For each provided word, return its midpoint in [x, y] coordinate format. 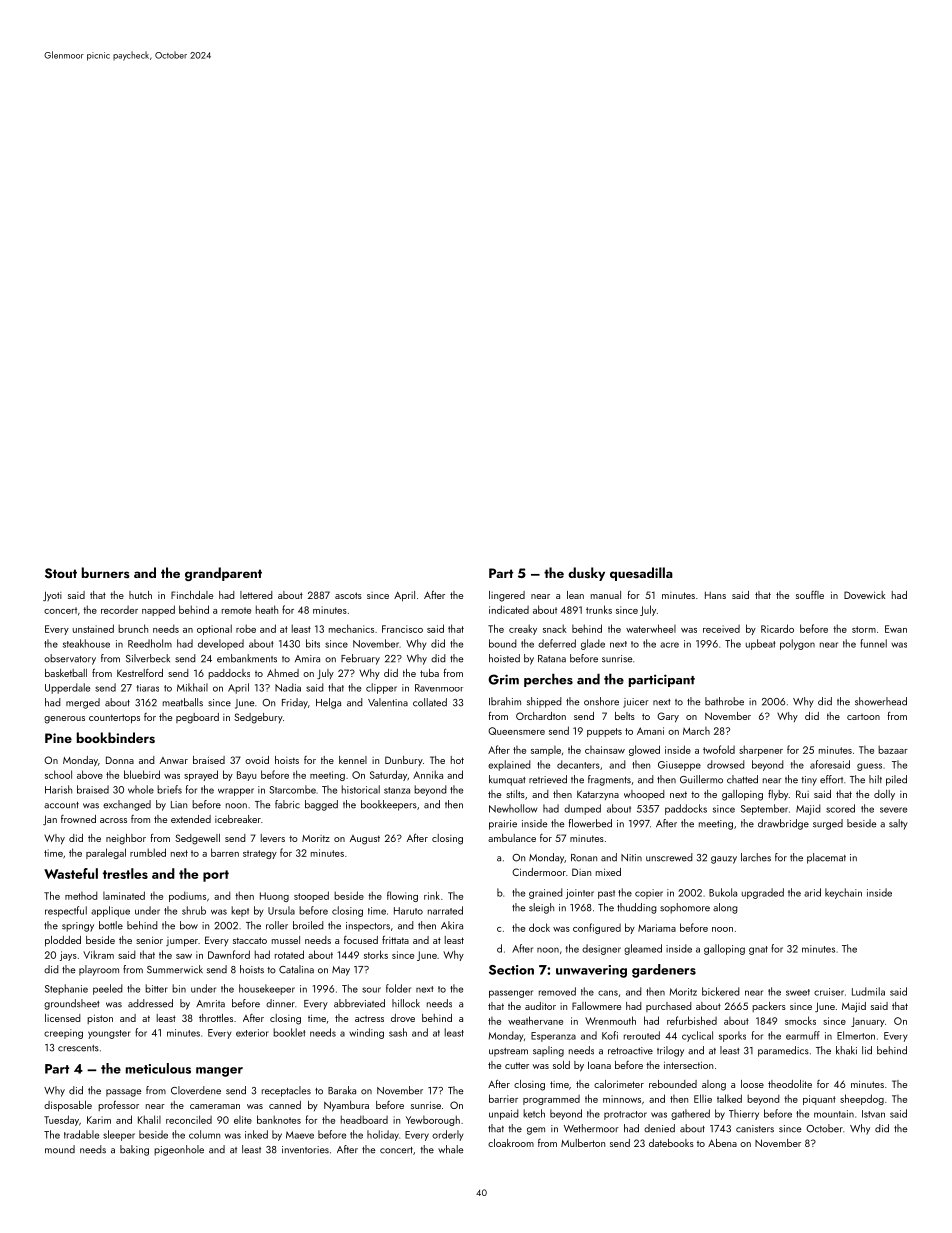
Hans [715, 595]
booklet [289, 1032]
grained [546, 893]
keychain [843, 893]
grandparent [223, 574]
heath [267, 609]
